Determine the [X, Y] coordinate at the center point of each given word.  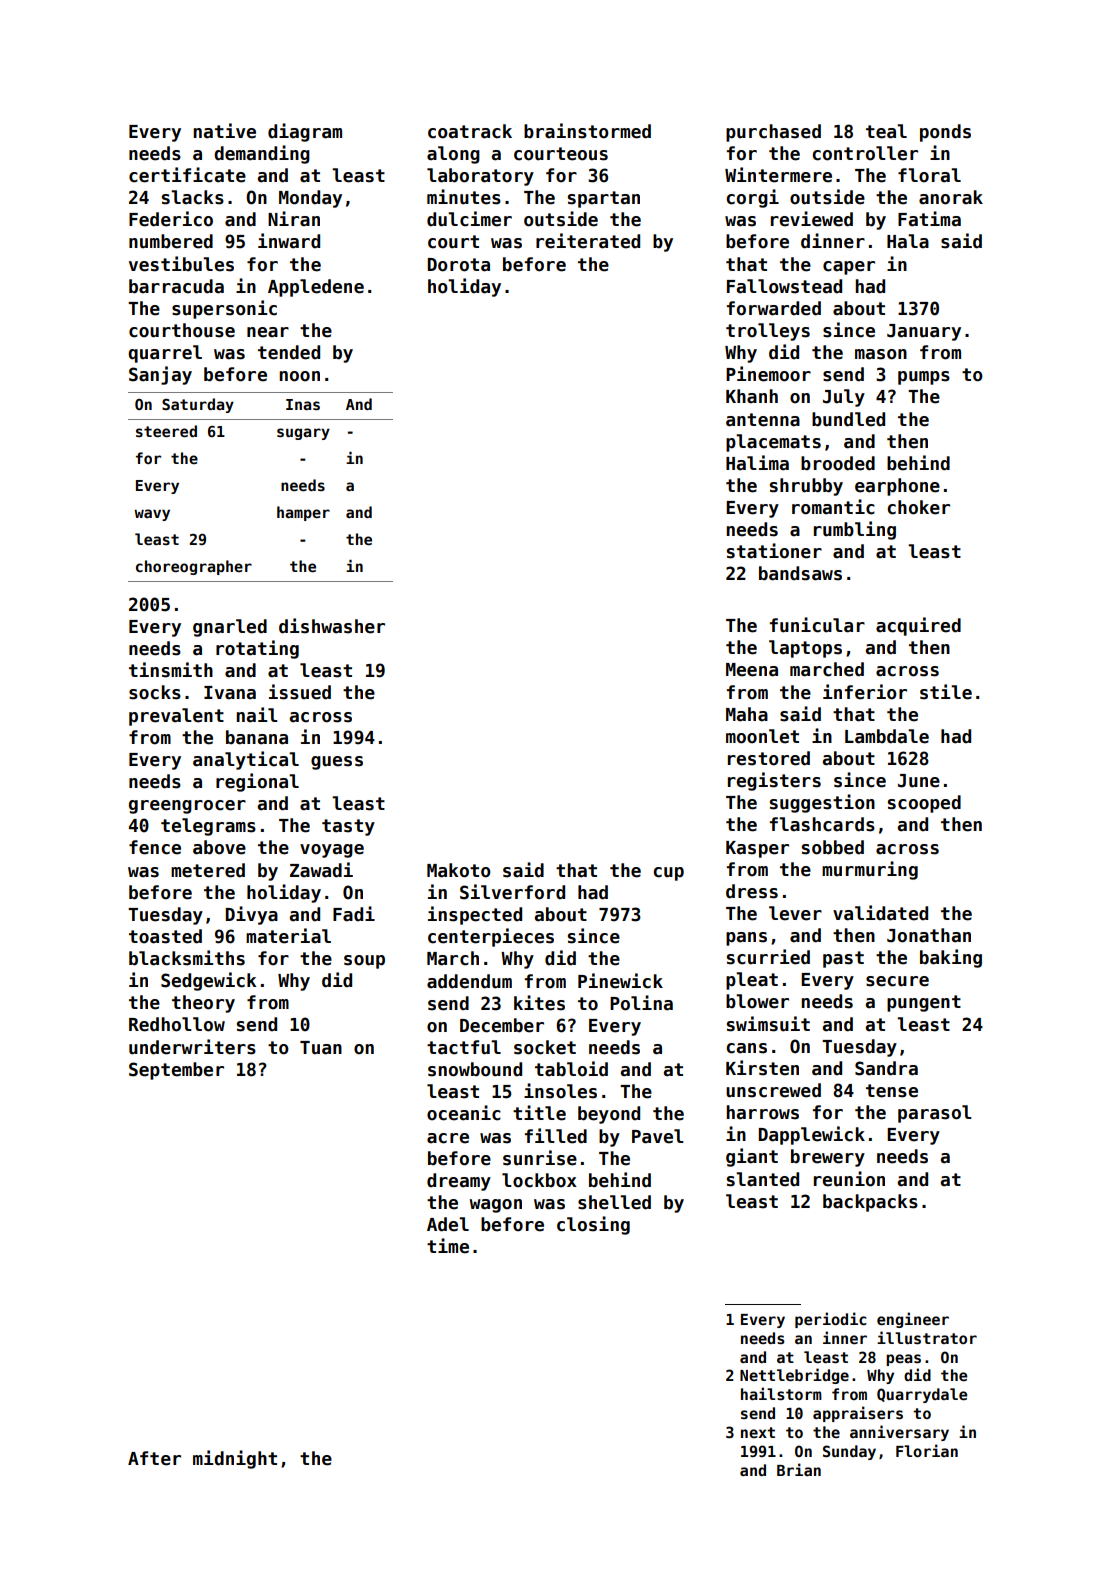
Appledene [316, 288]
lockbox [539, 1180]
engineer [913, 1320]
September [176, 1071]
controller [865, 153]
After [154, 1458]
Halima [757, 463]
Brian [799, 1469]
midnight [235, 1459]
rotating [257, 649]
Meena [752, 670]
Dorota [459, 265]
